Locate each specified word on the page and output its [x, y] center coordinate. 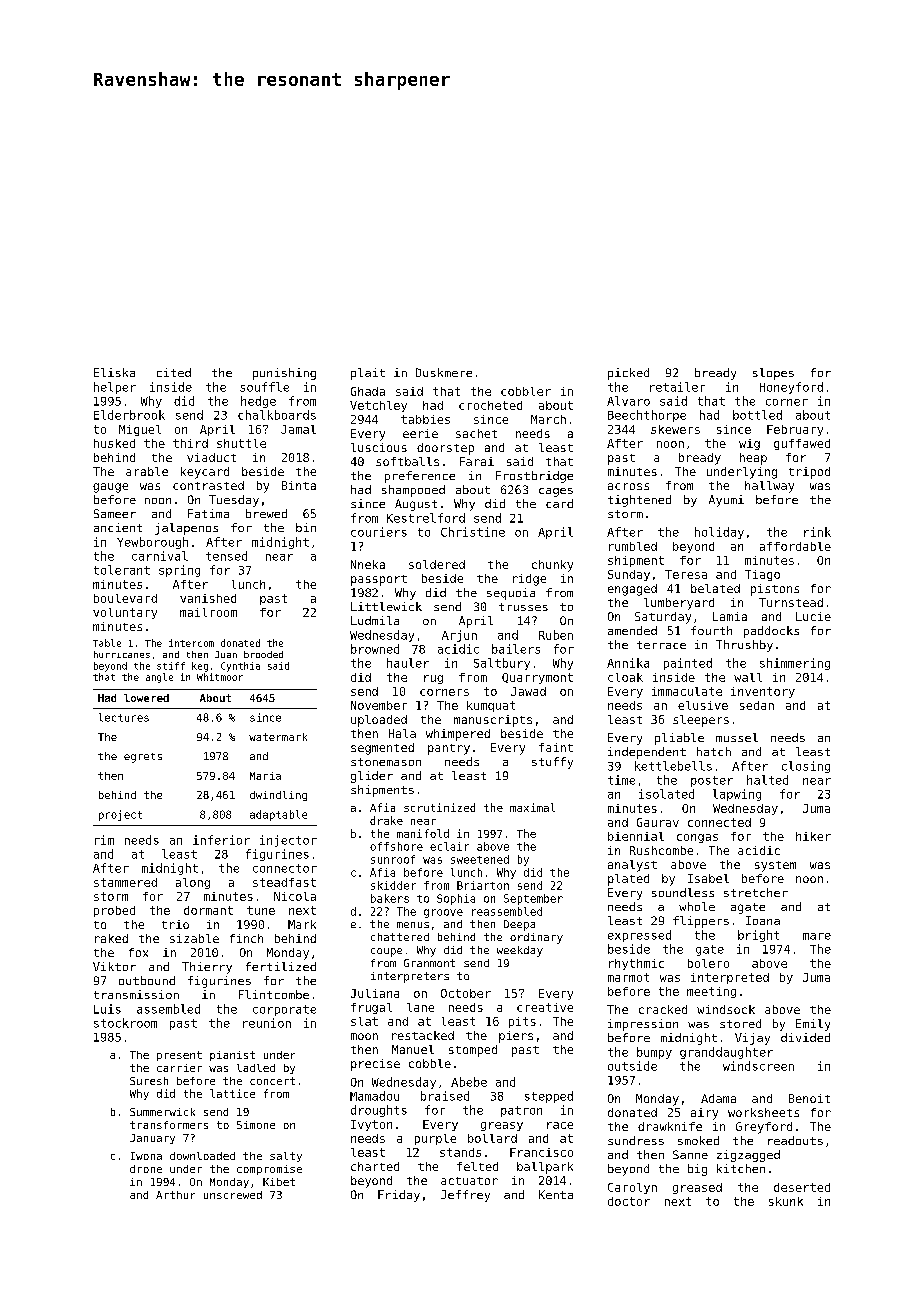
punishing [284, 374]
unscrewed [233, 1195]
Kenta [556, 1194]
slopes [773, 374]
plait [368, 374]
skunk [786, 1201]
